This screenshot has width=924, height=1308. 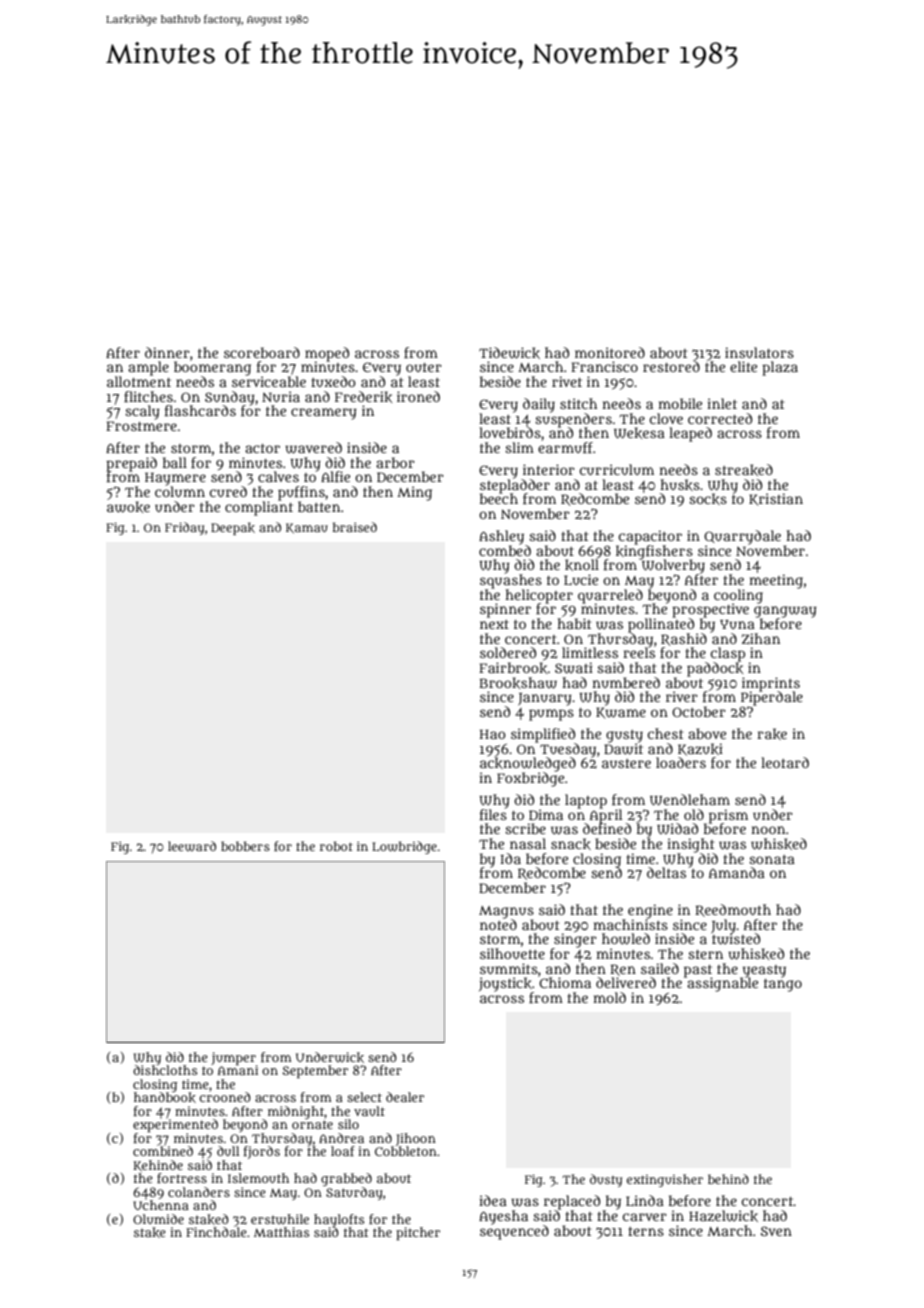 I want to click on outer, so click(x=424, y=367).
